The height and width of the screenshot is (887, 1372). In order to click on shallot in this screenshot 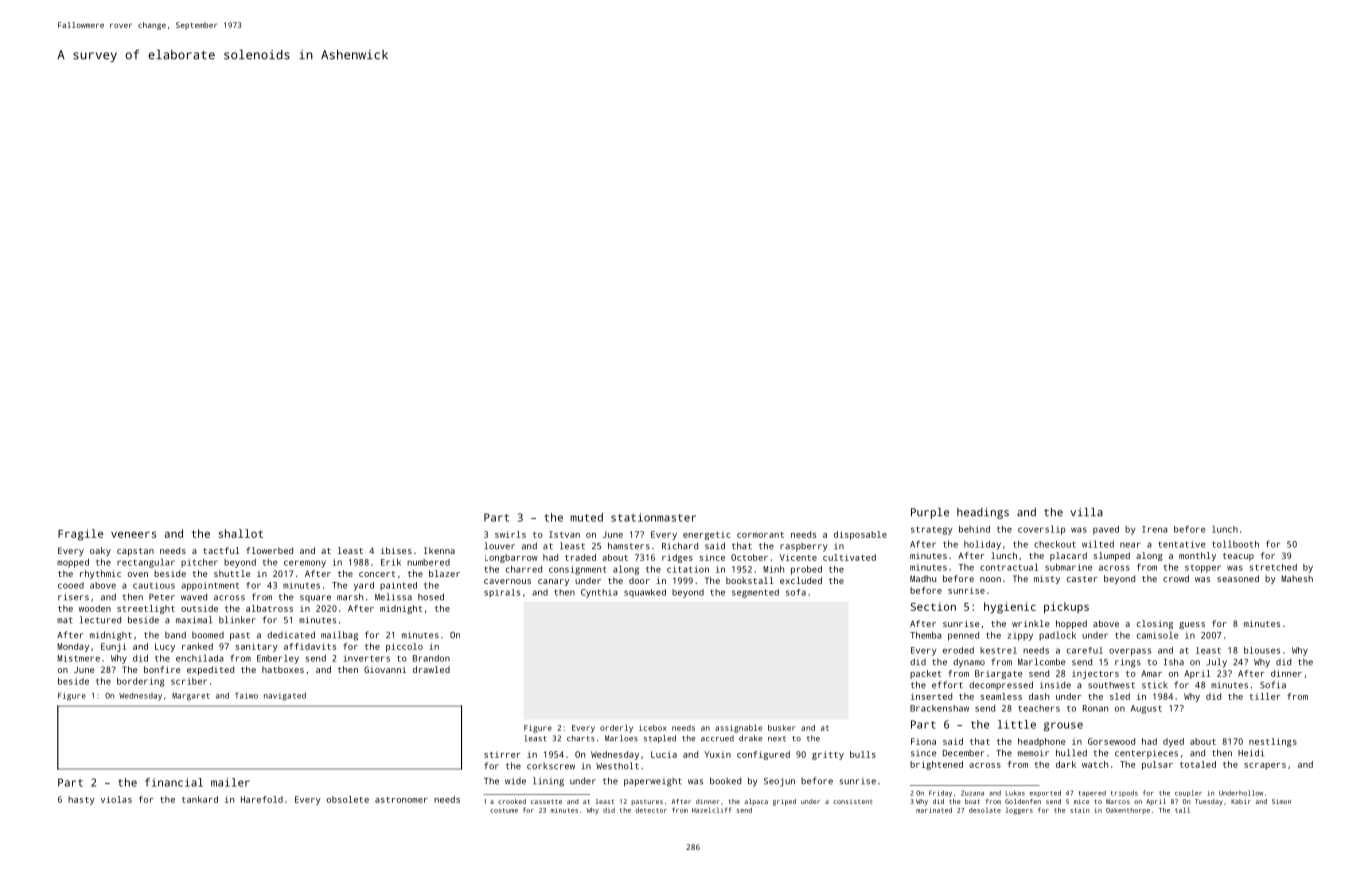, I will do `click(241, 533)`.
